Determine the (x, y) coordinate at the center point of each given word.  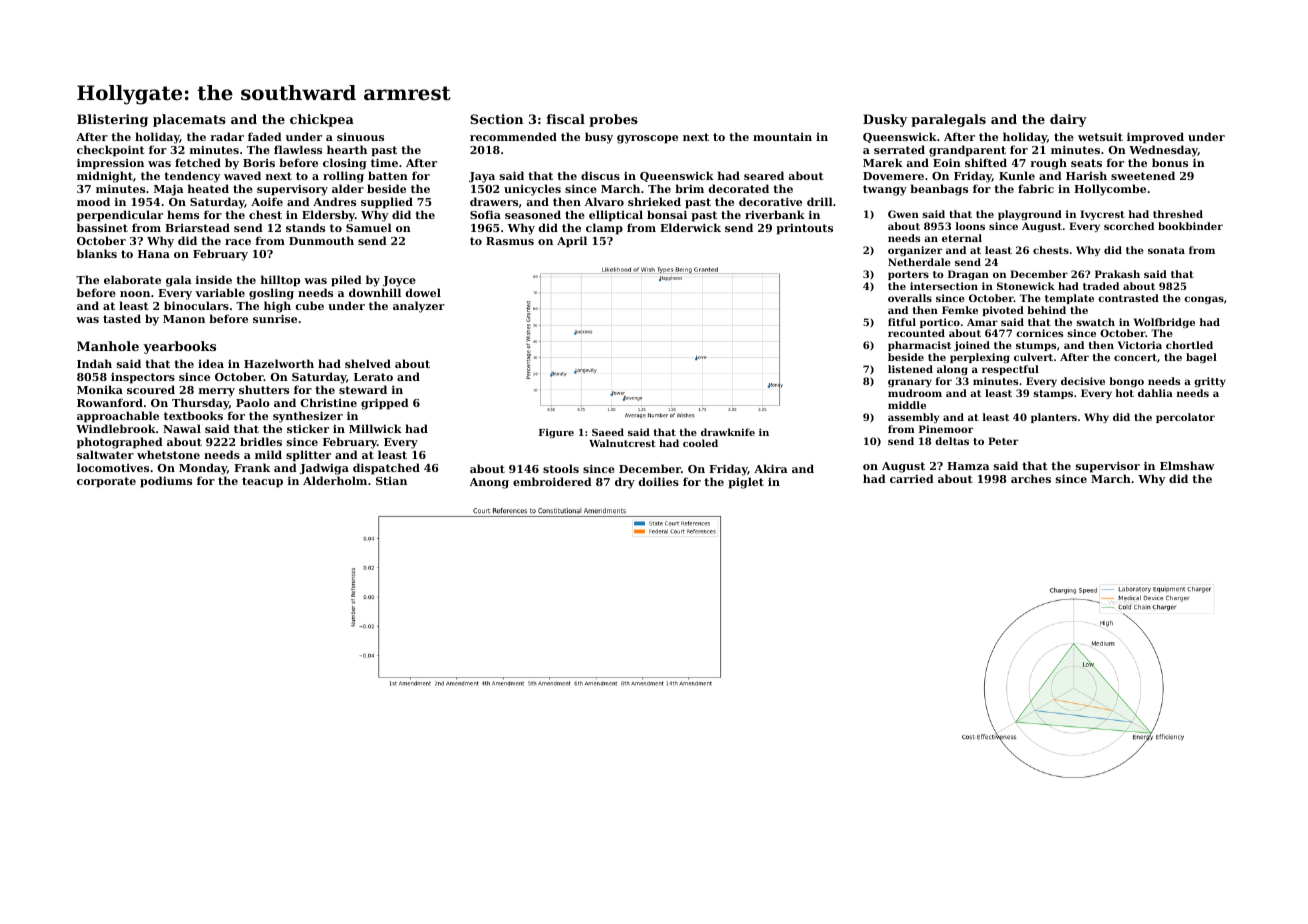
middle (907, 405)
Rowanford (110, 402)
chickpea (322, 120)
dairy (1068, 120)
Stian (391, 481)
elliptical (616, 216)
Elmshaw (1187, 465)
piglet (746, 483)
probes (613, 120)
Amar (982, 322)
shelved (368, 363)
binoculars (196, 305)
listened (910, 369)
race (238, 242)
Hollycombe (1110, 190)
